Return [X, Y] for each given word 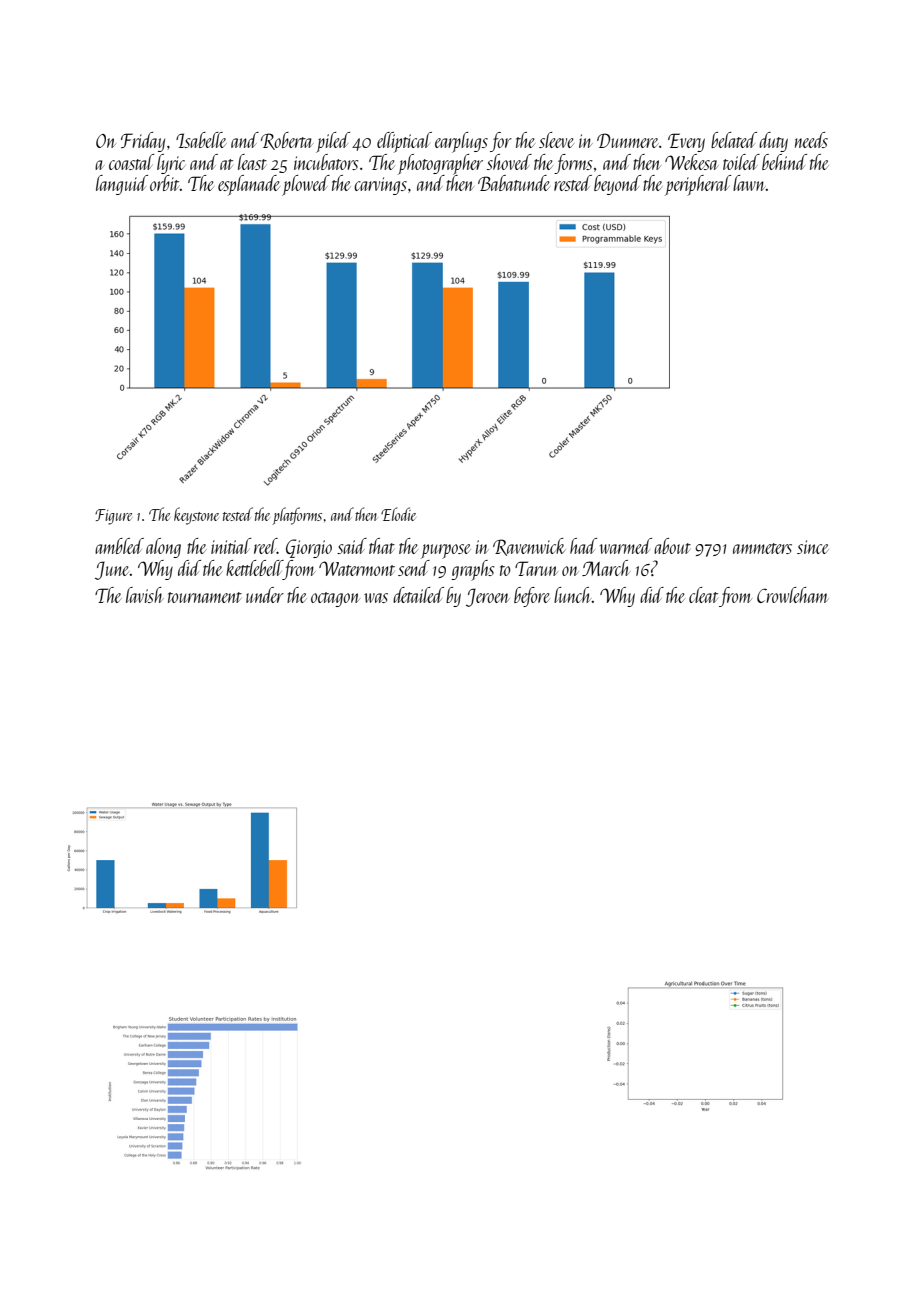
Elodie [398, 514]
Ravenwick [529, 547]
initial [231, 546]
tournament [205, 597]
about [672, 546]
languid [122, 185]
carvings [380, 186]
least [252, 162]
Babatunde [514, 183]
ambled [119, 546]
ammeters [762, 548]
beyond [617, 185]
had [583, 546]
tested [238, 514]
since [813, 547]
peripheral [698, 185]
